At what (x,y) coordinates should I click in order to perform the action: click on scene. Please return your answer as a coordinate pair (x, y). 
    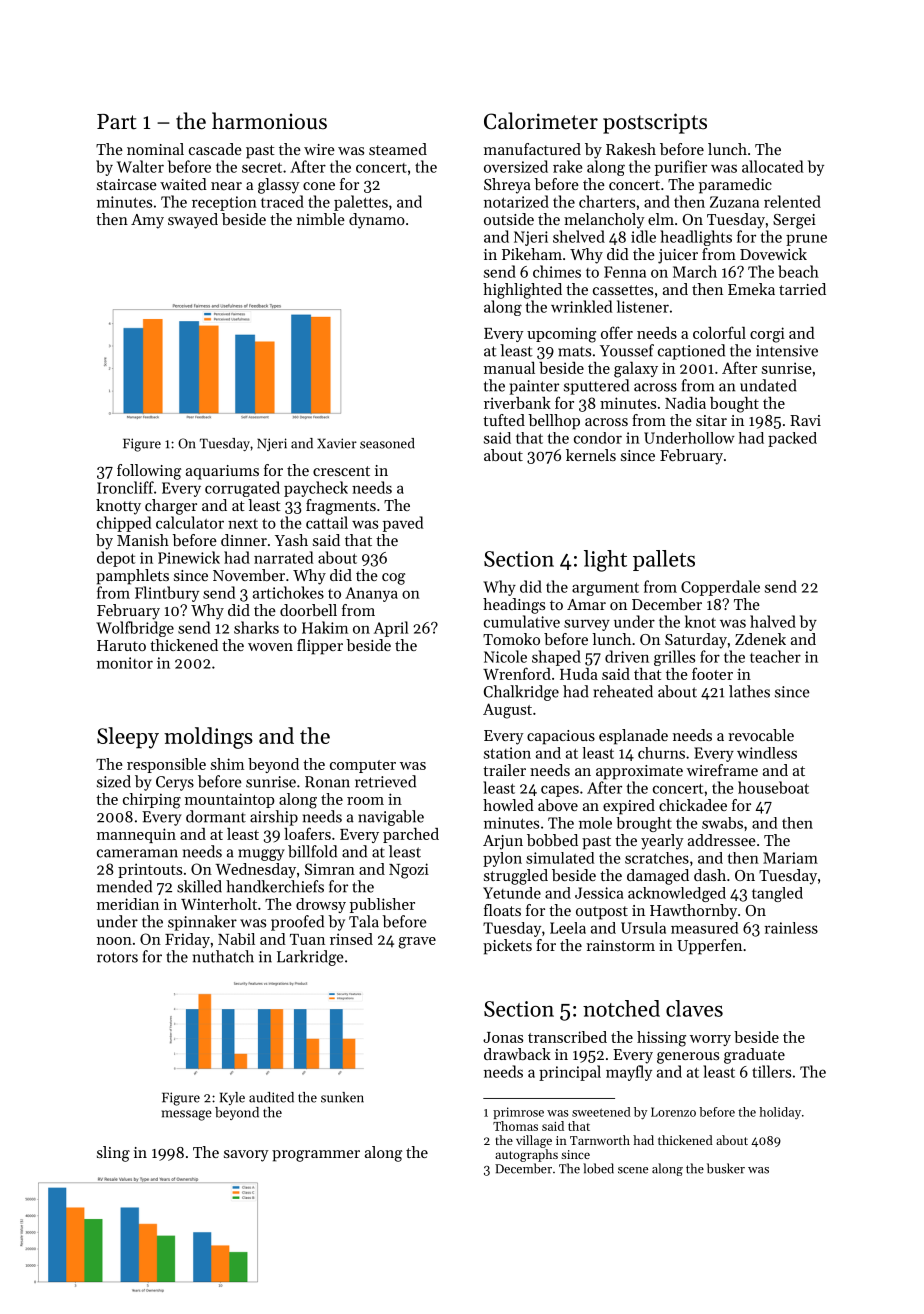
    Looking at the image, I should click on (633, 1170).
